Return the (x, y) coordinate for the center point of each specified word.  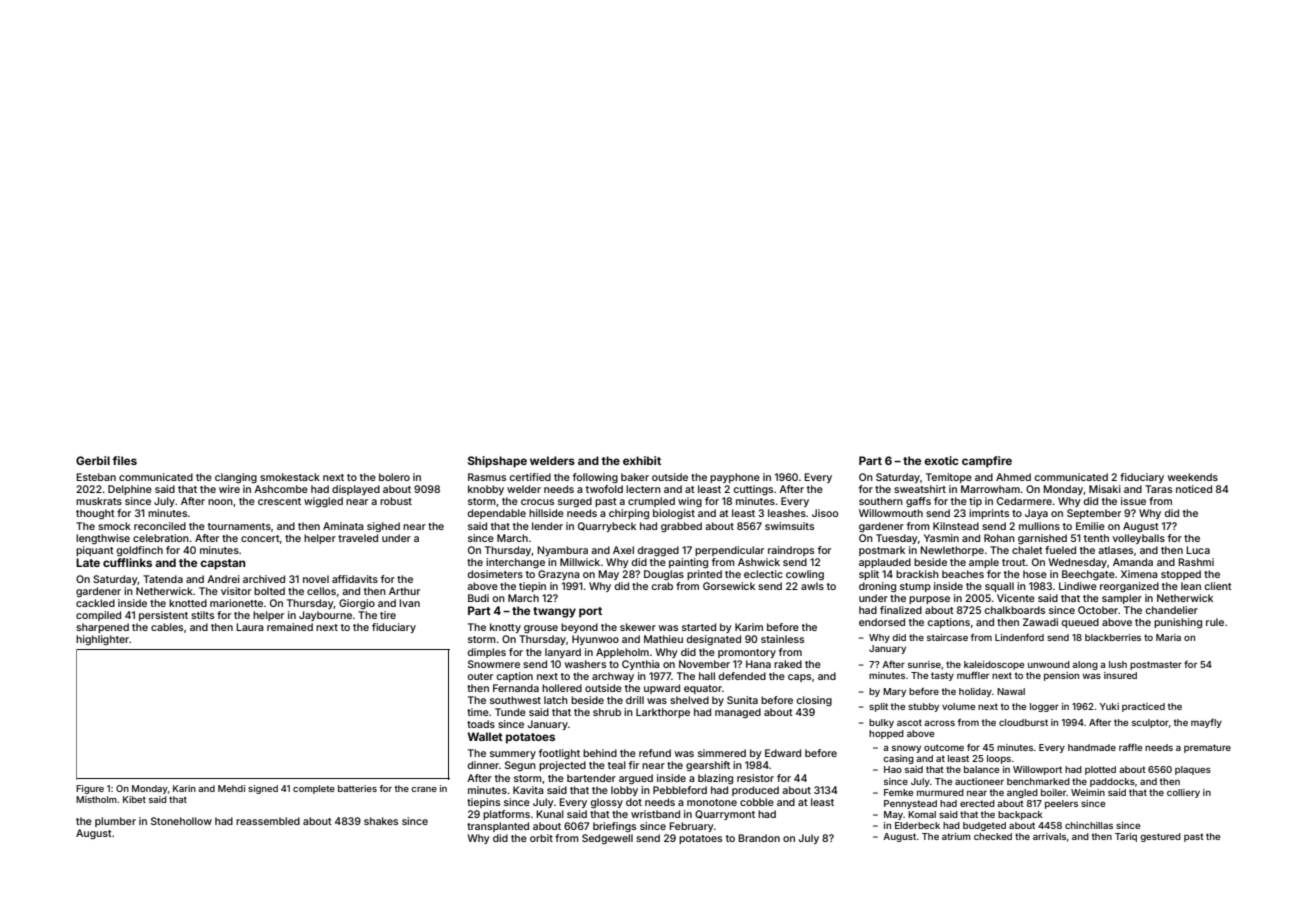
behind (600, 753)
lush (1118, 664)
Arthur (404, 591)
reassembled (268, 821)
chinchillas (1089, 825)
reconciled (160, 526)
